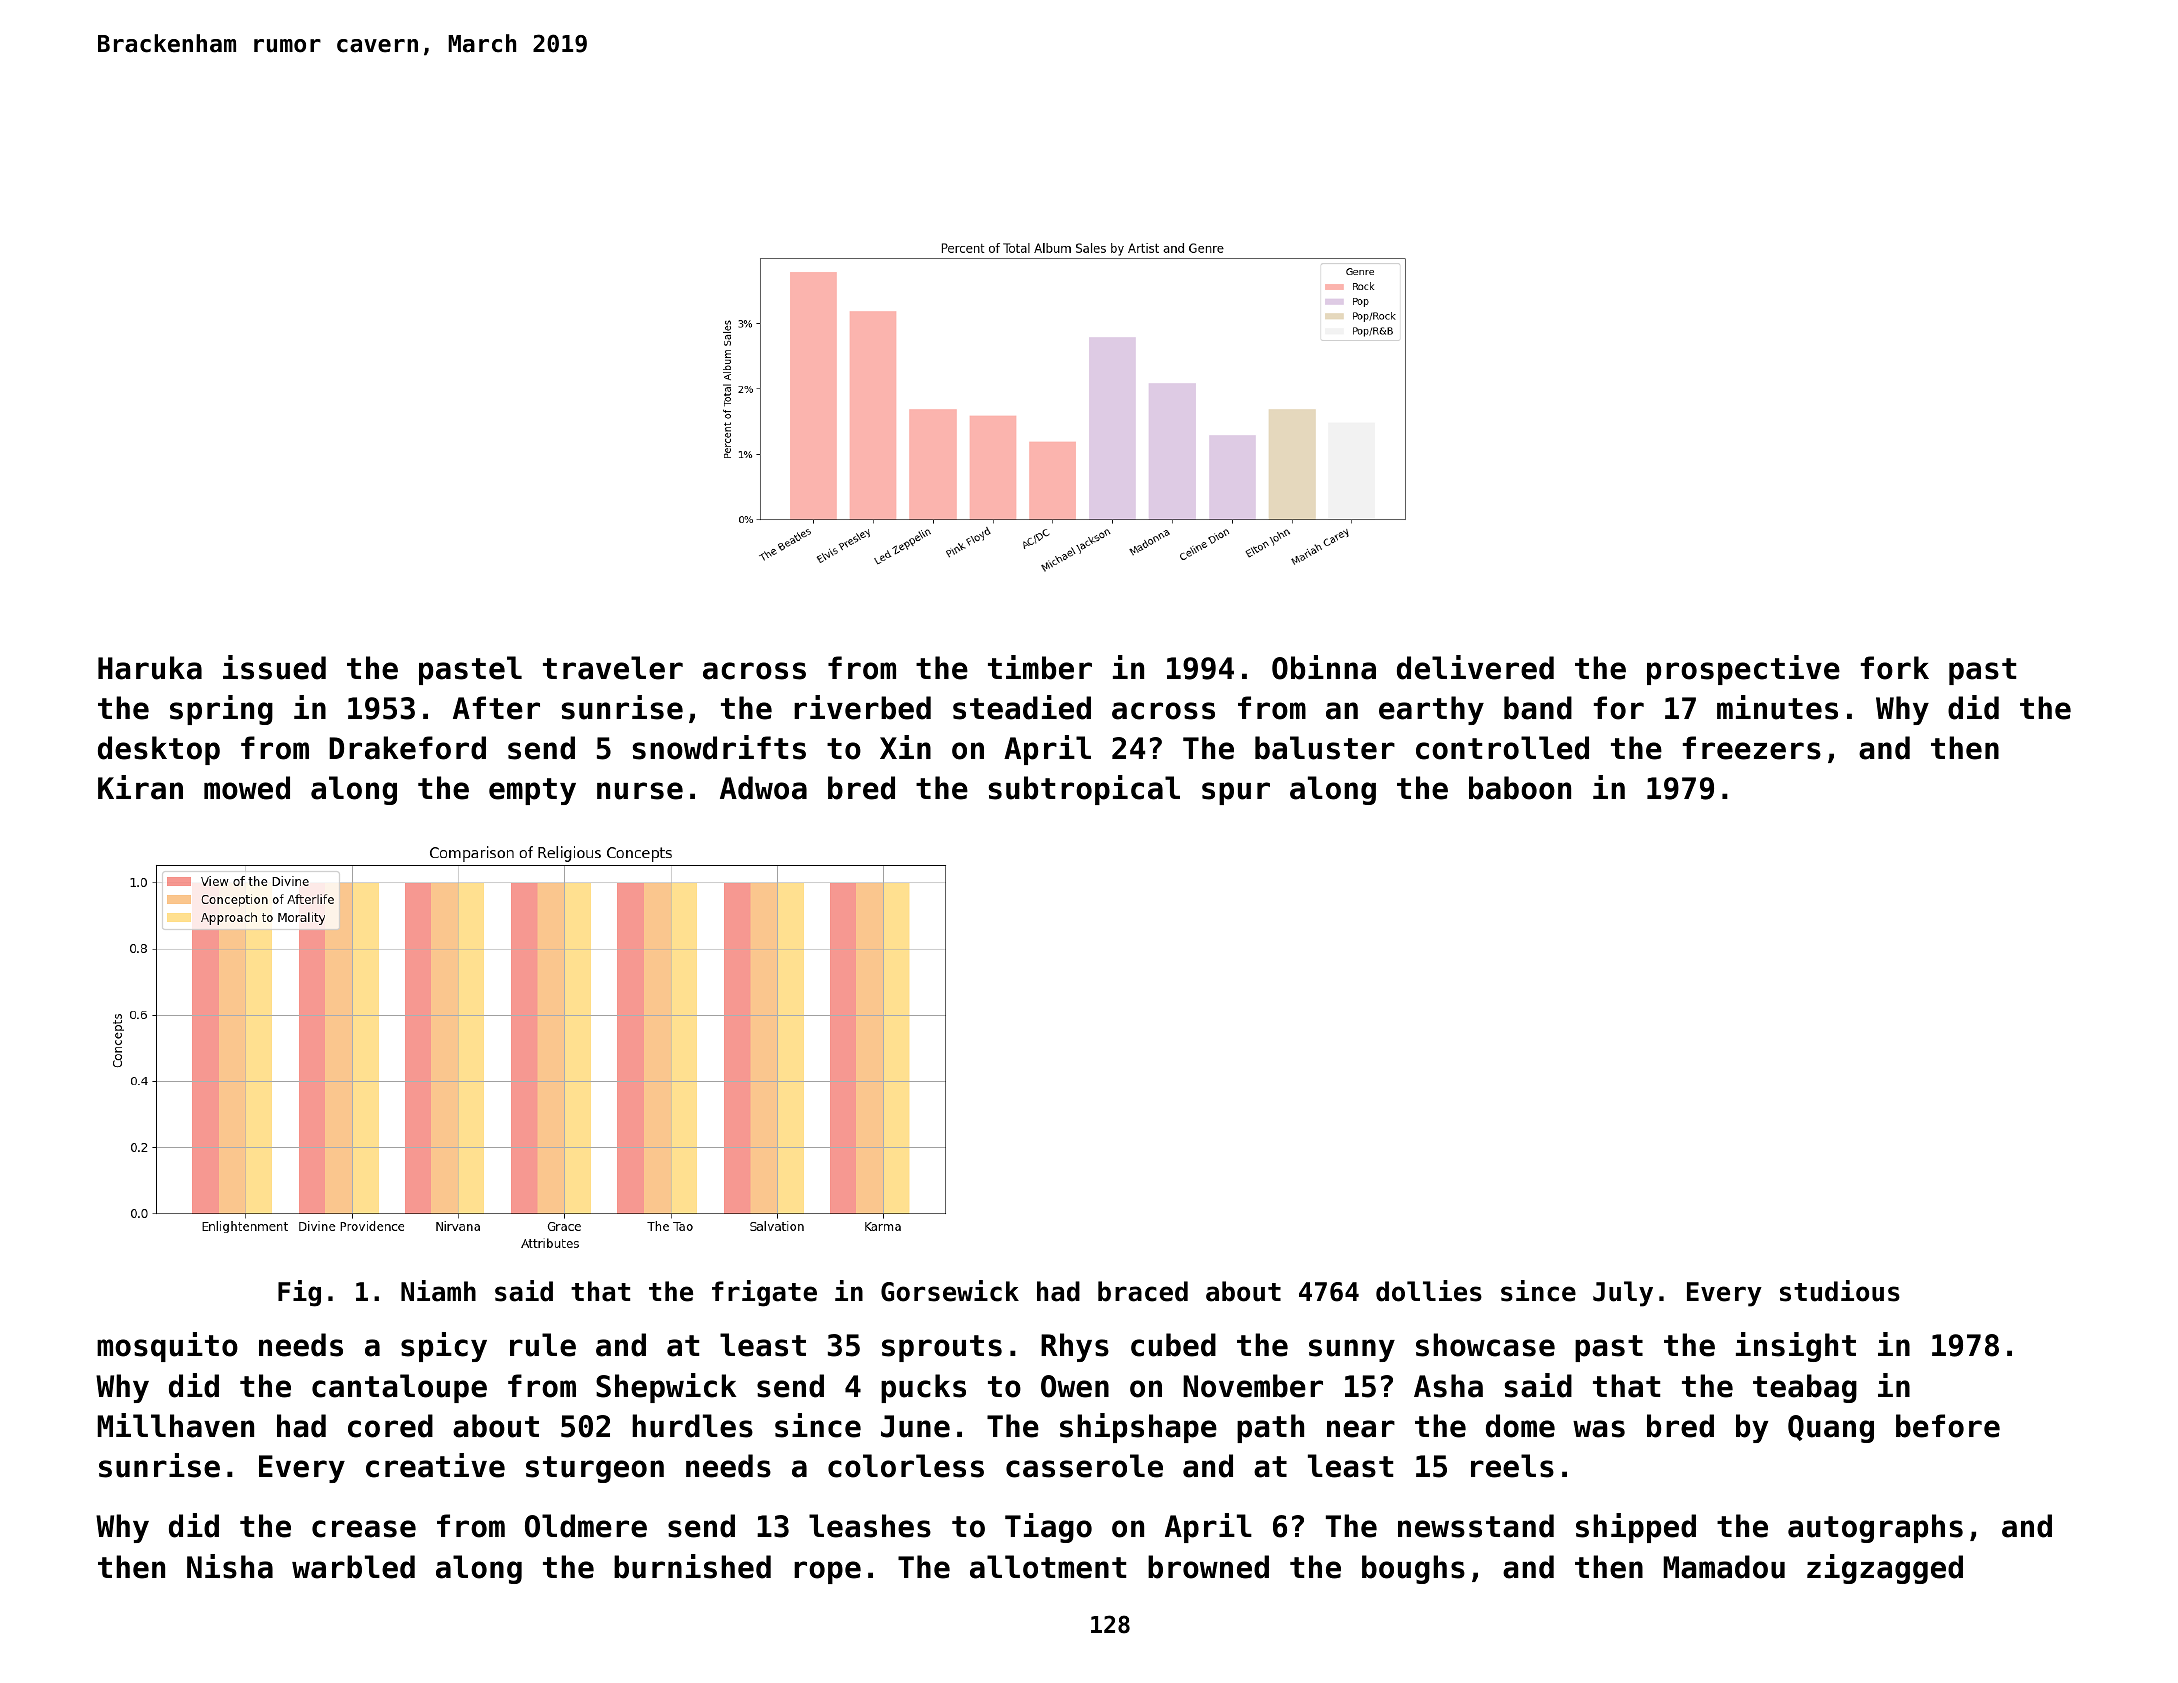  Describe the element at coordinates (247, 788) in the screenshot. I see `mowed` at that location.
